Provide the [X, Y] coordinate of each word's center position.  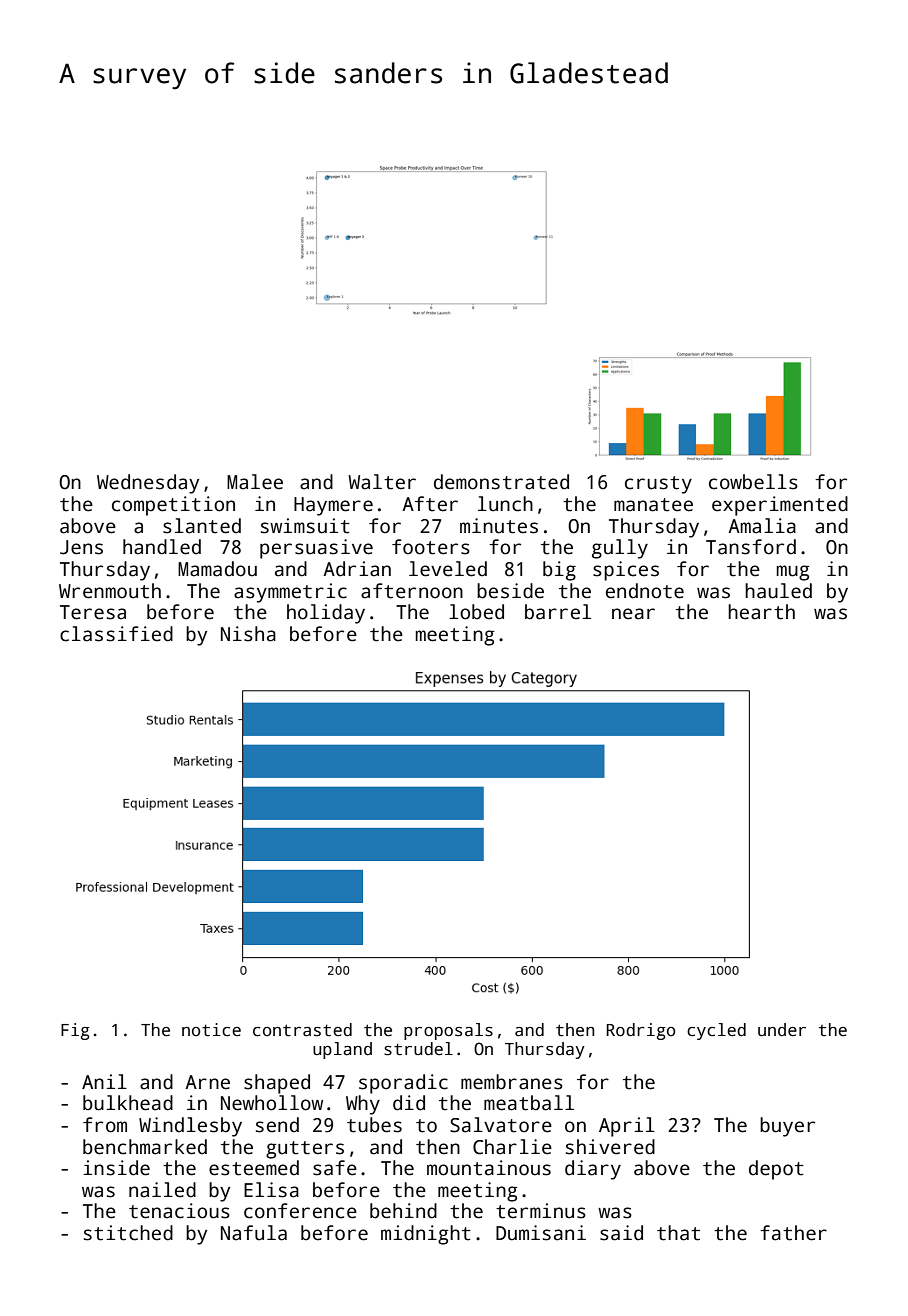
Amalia [762, 526]
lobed [476, 612]
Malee [255, 482]
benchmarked [145, 1147]
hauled [778, 591]
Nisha [248, 634]
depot [776, 1170]
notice [211, 1030]
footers [431, 547]
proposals [448, 1031]
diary [593, 1170]
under [782, 1030]
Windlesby [190, 1127]
